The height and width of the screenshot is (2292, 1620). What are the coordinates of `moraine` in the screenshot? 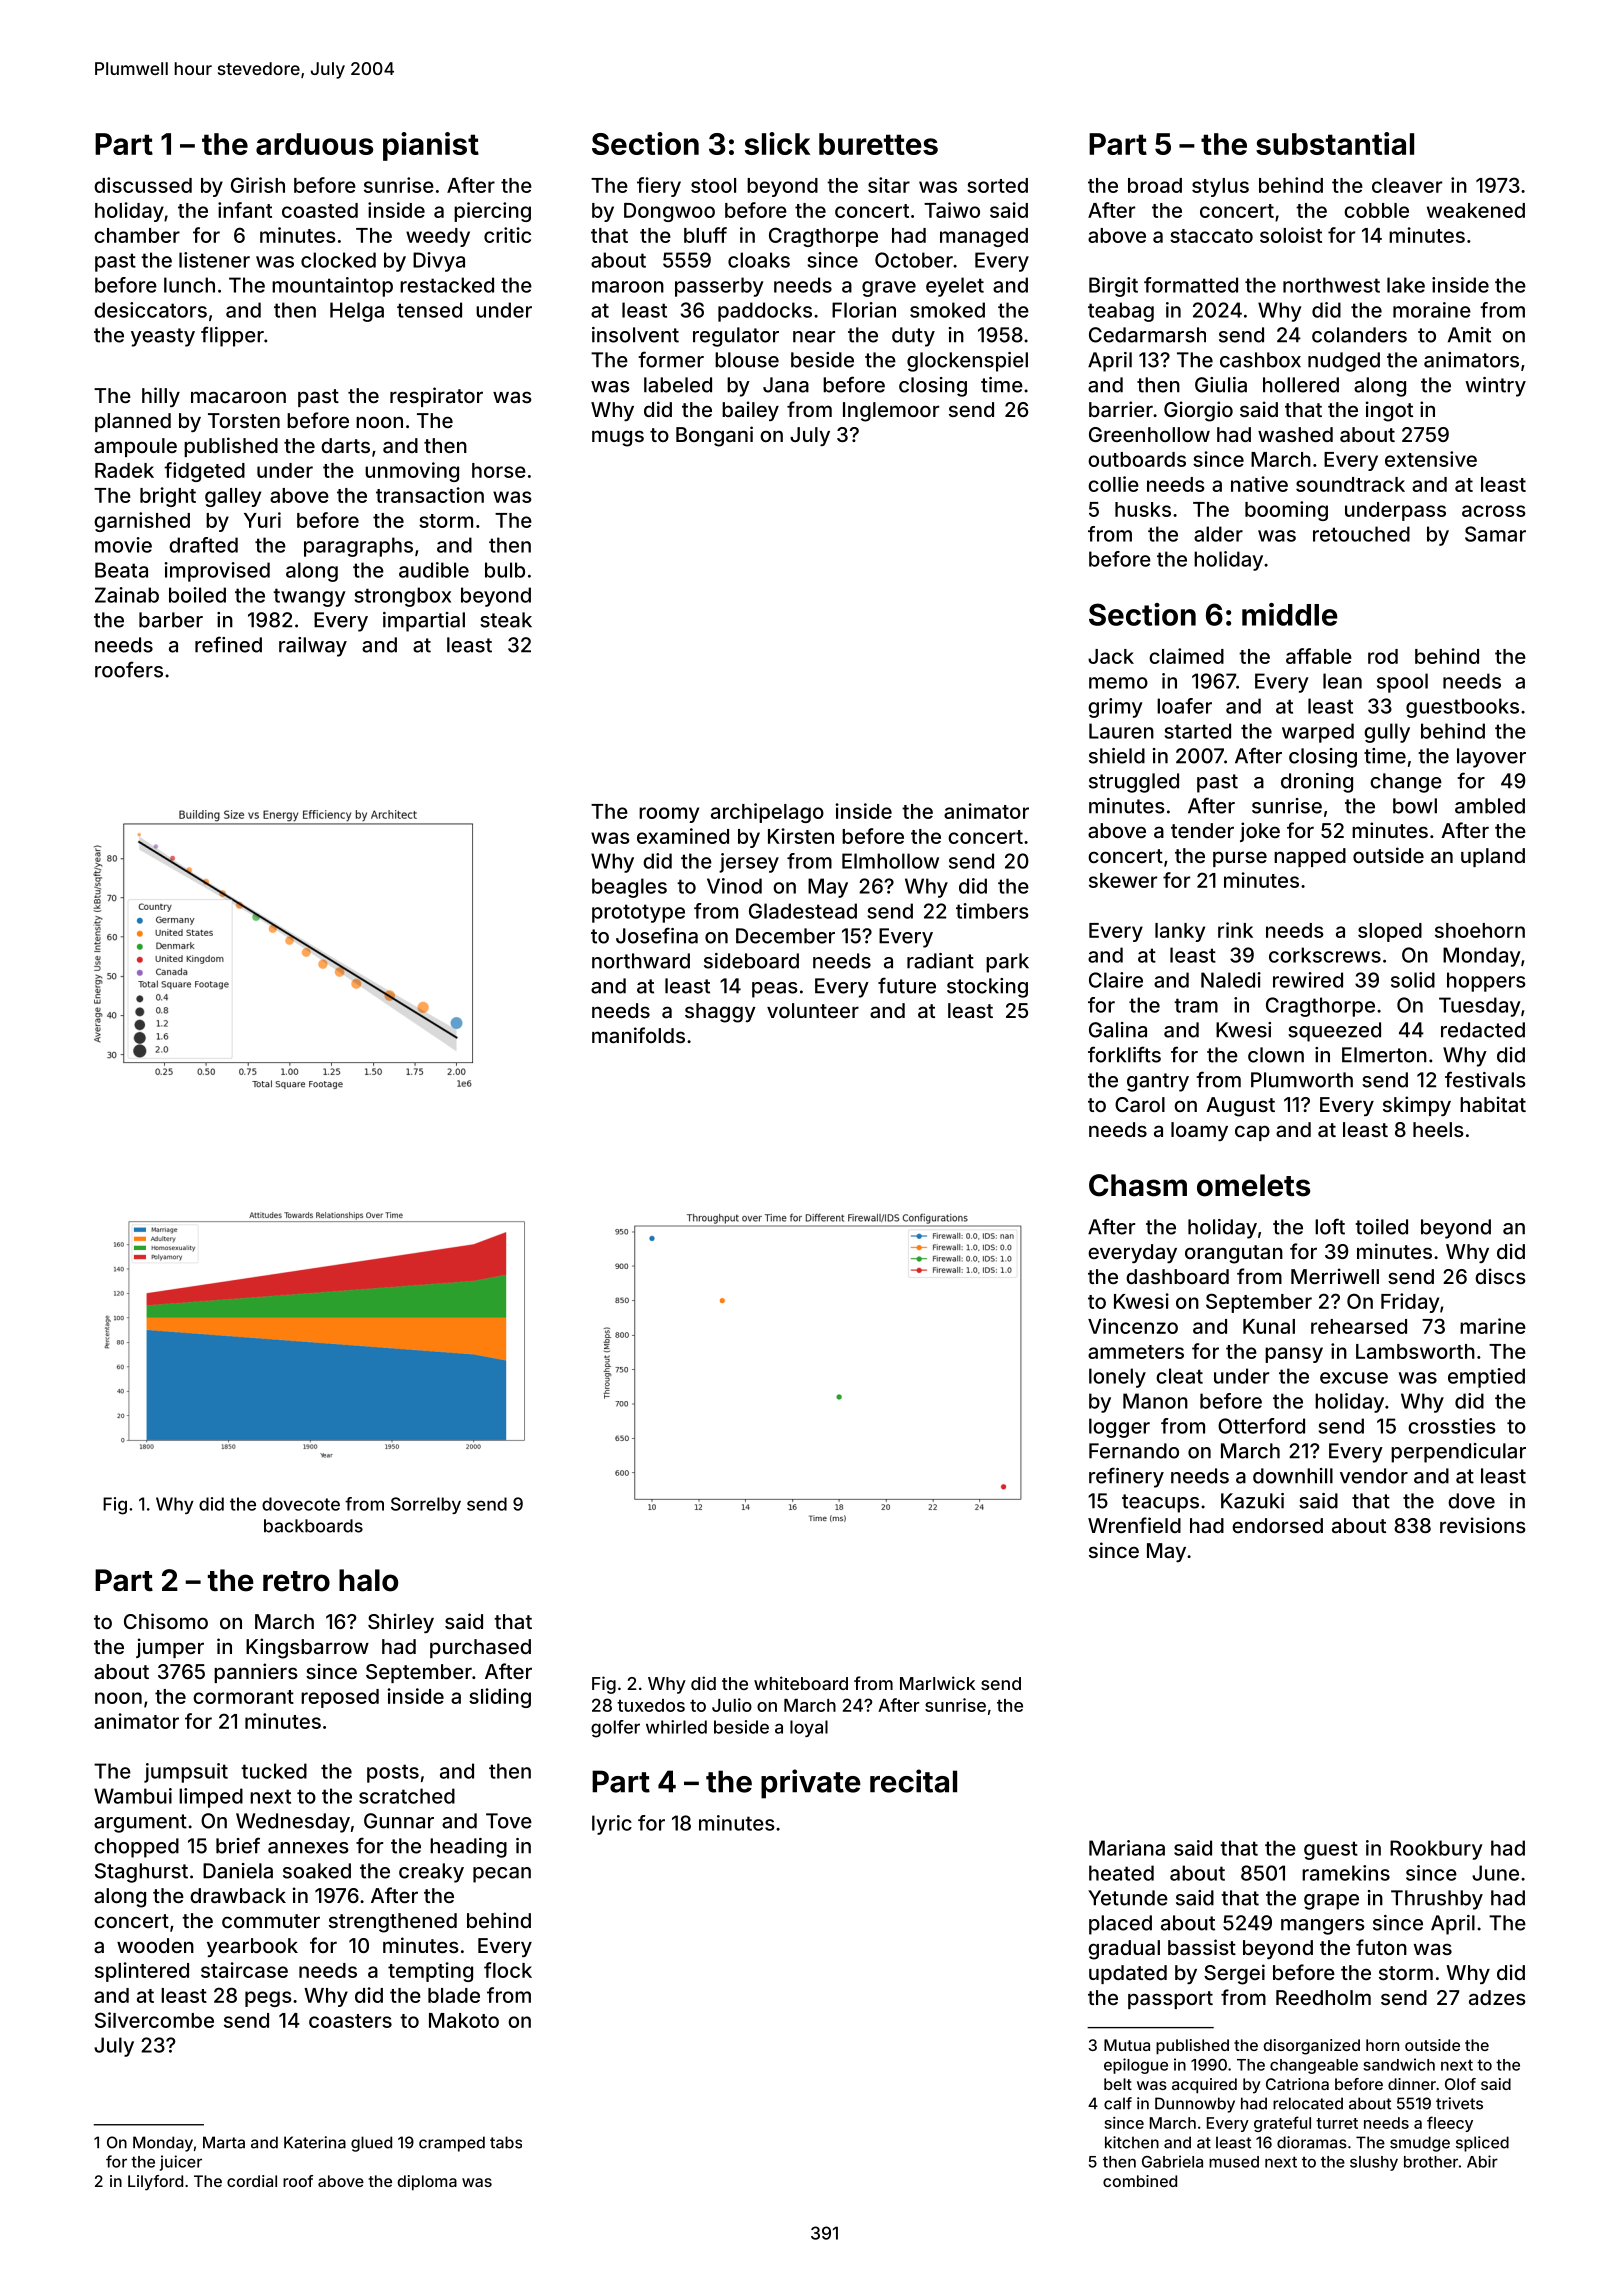 It's located at (1432, 310).
